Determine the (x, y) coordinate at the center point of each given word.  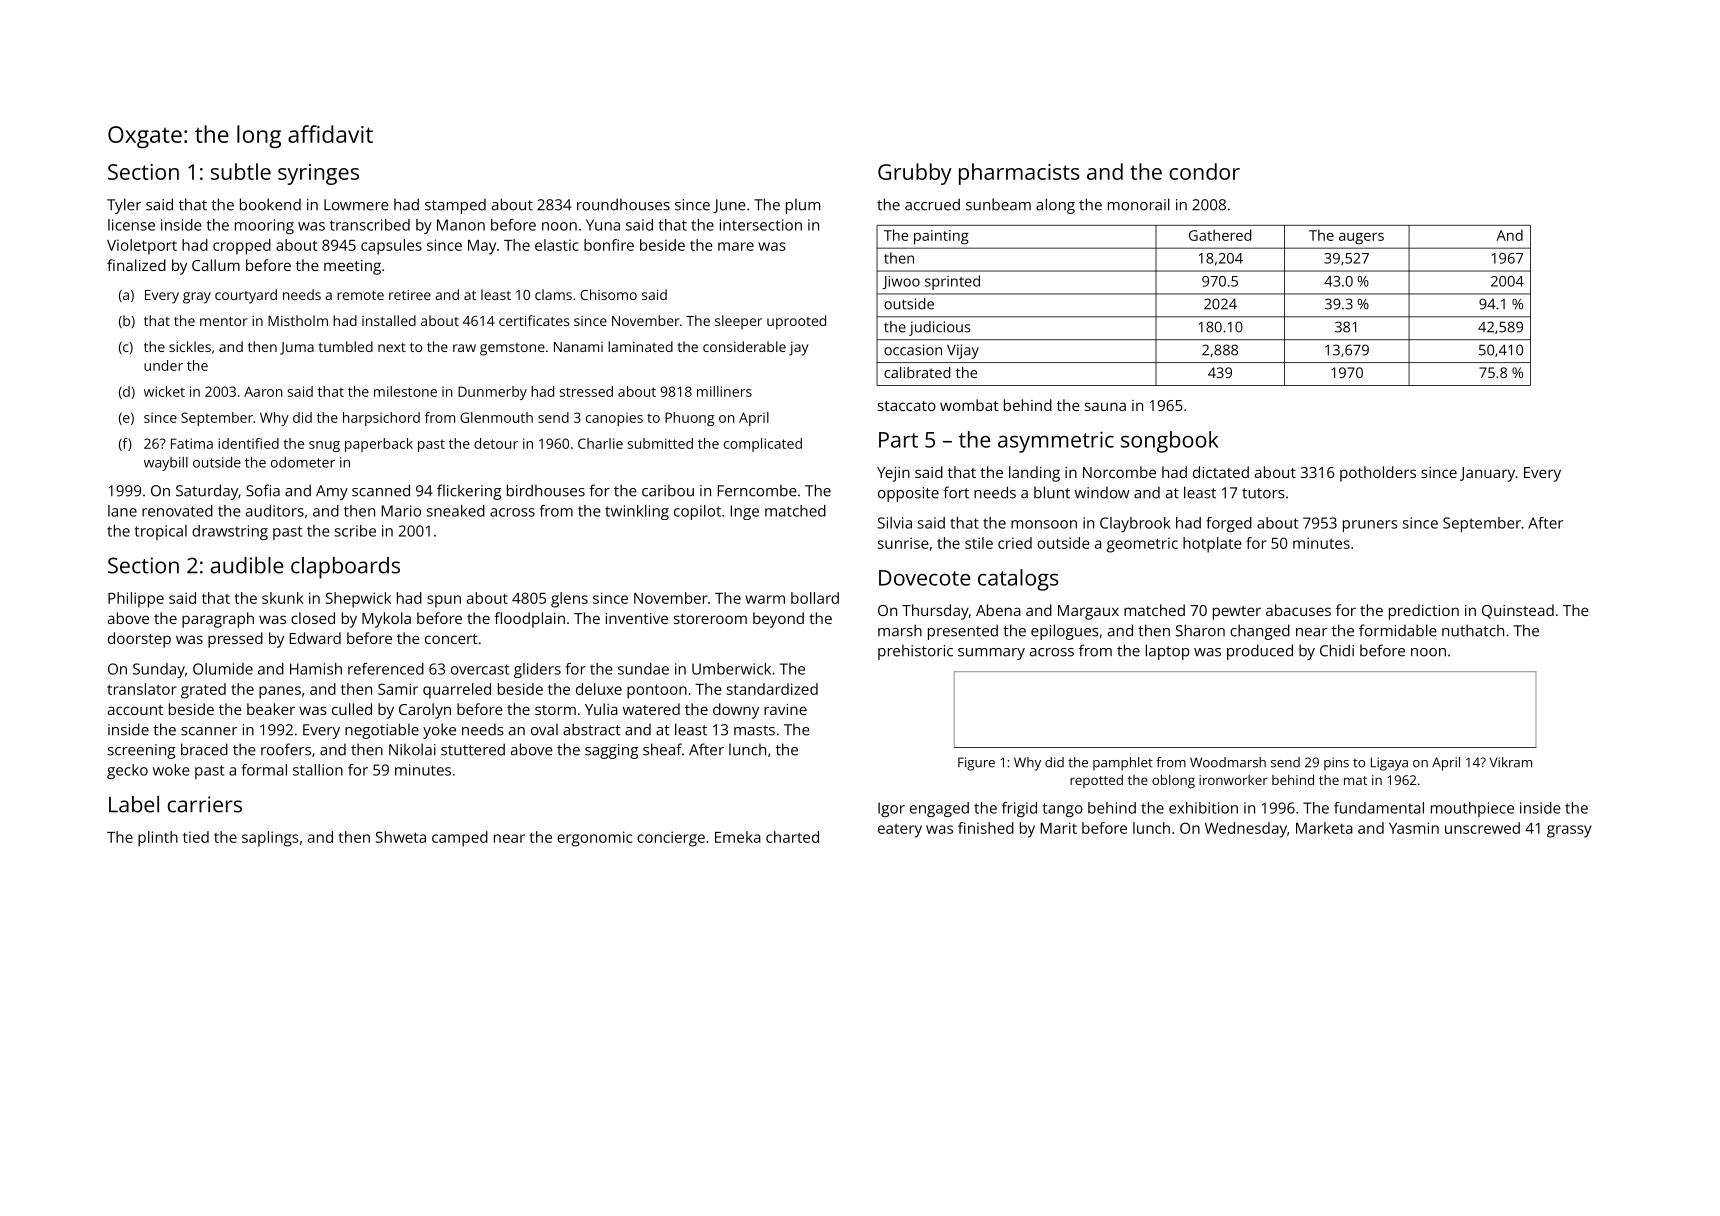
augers (1361, 239)
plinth (158, 839)
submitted (660, 443)
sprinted (952, 282)
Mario (401, 511)
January (1487, 474)
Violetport (142, 247)
